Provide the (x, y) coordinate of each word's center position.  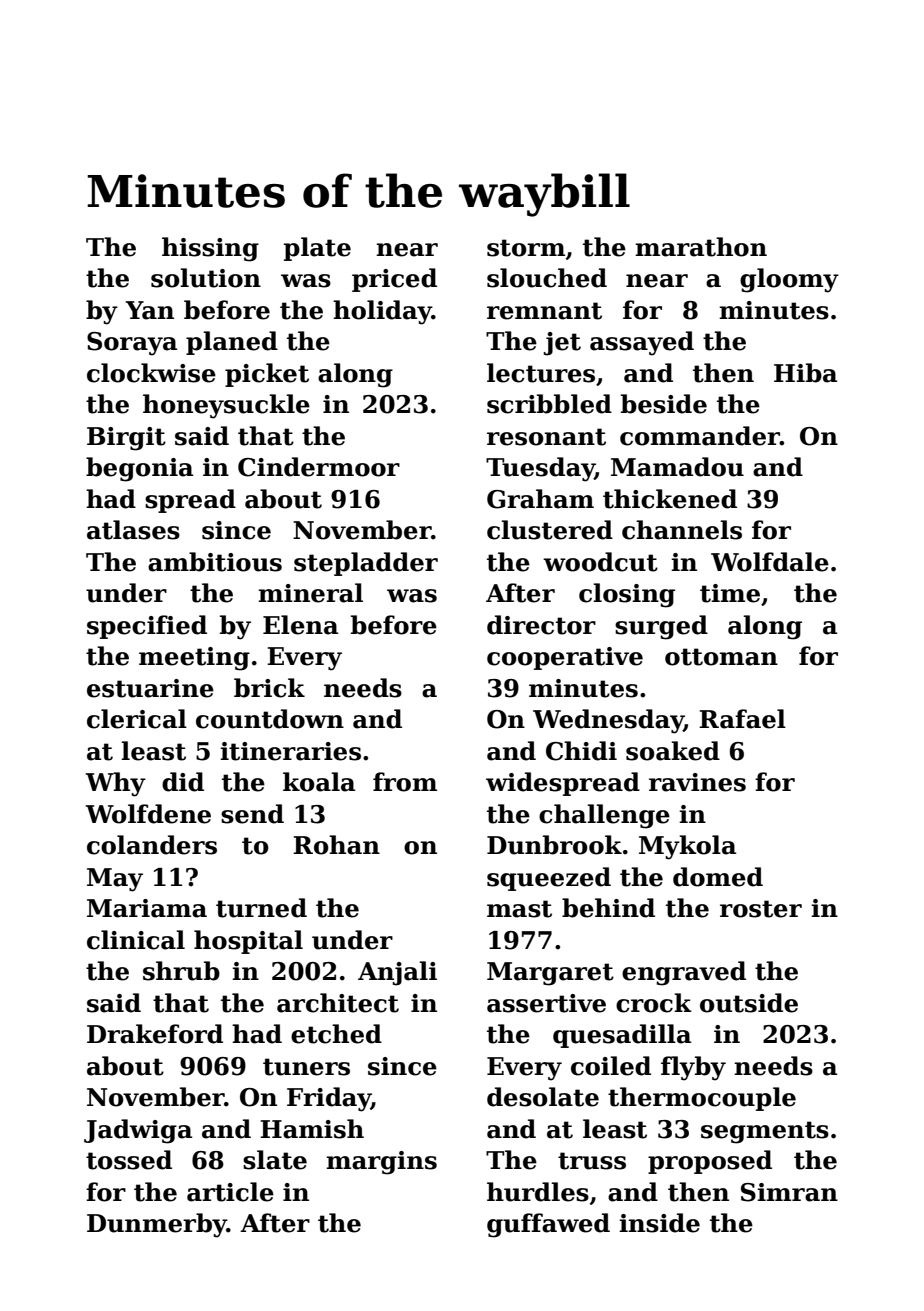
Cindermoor (319, 467)
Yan (150, 310)
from (405, 782)
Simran (789, 1192)
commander (700, 436)
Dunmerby (157, 1225)
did (183, 782)
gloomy (789, 280)
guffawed (548, 1225)
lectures (541, 373)
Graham (540, 499)
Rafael (742, 719)
